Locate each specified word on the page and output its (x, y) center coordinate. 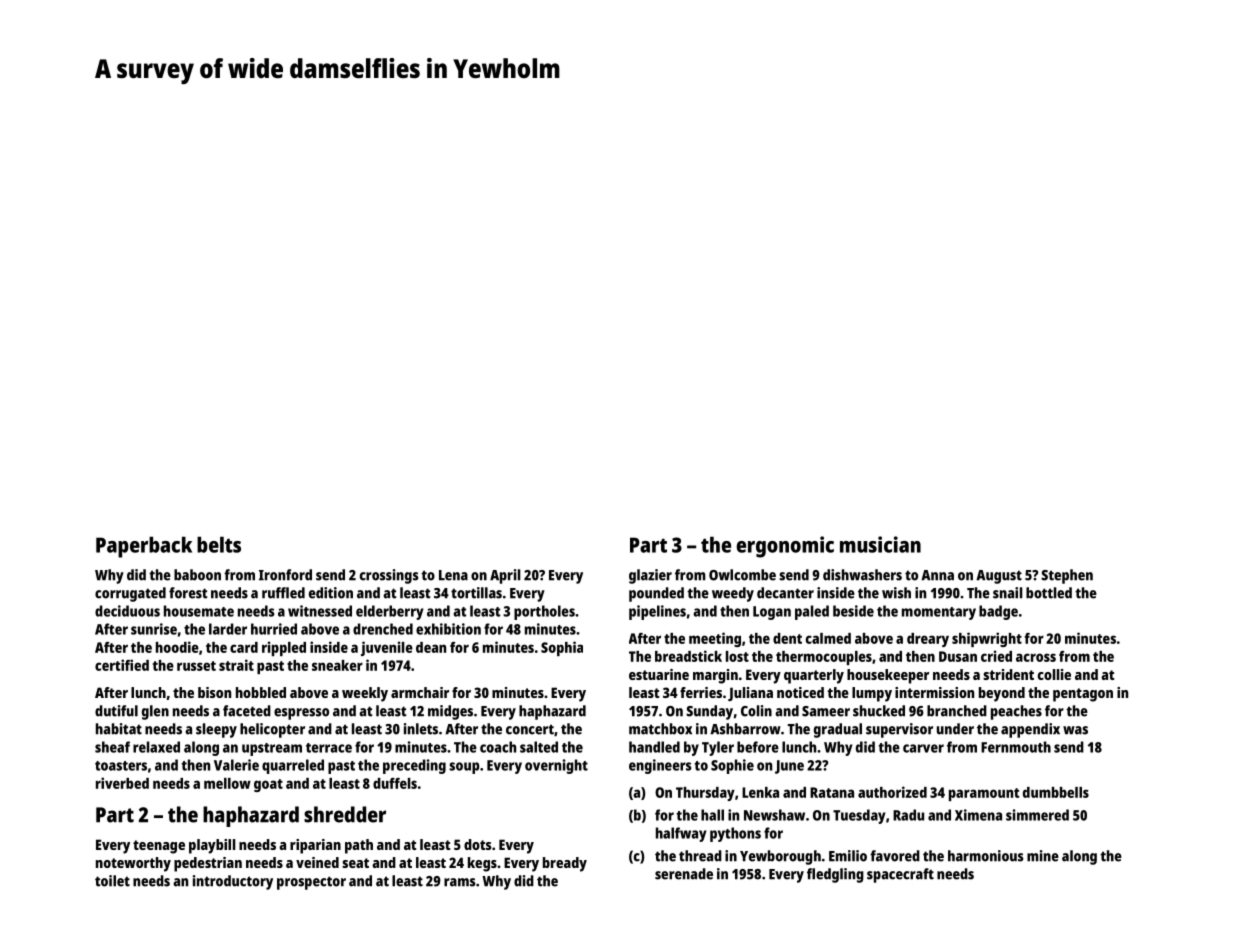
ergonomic (785, 547)
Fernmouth (1016, 747)
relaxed (156, 747)
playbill (212, 846)
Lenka (760, 792)
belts (219, 544)
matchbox (660, 729)
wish (896, 593)
